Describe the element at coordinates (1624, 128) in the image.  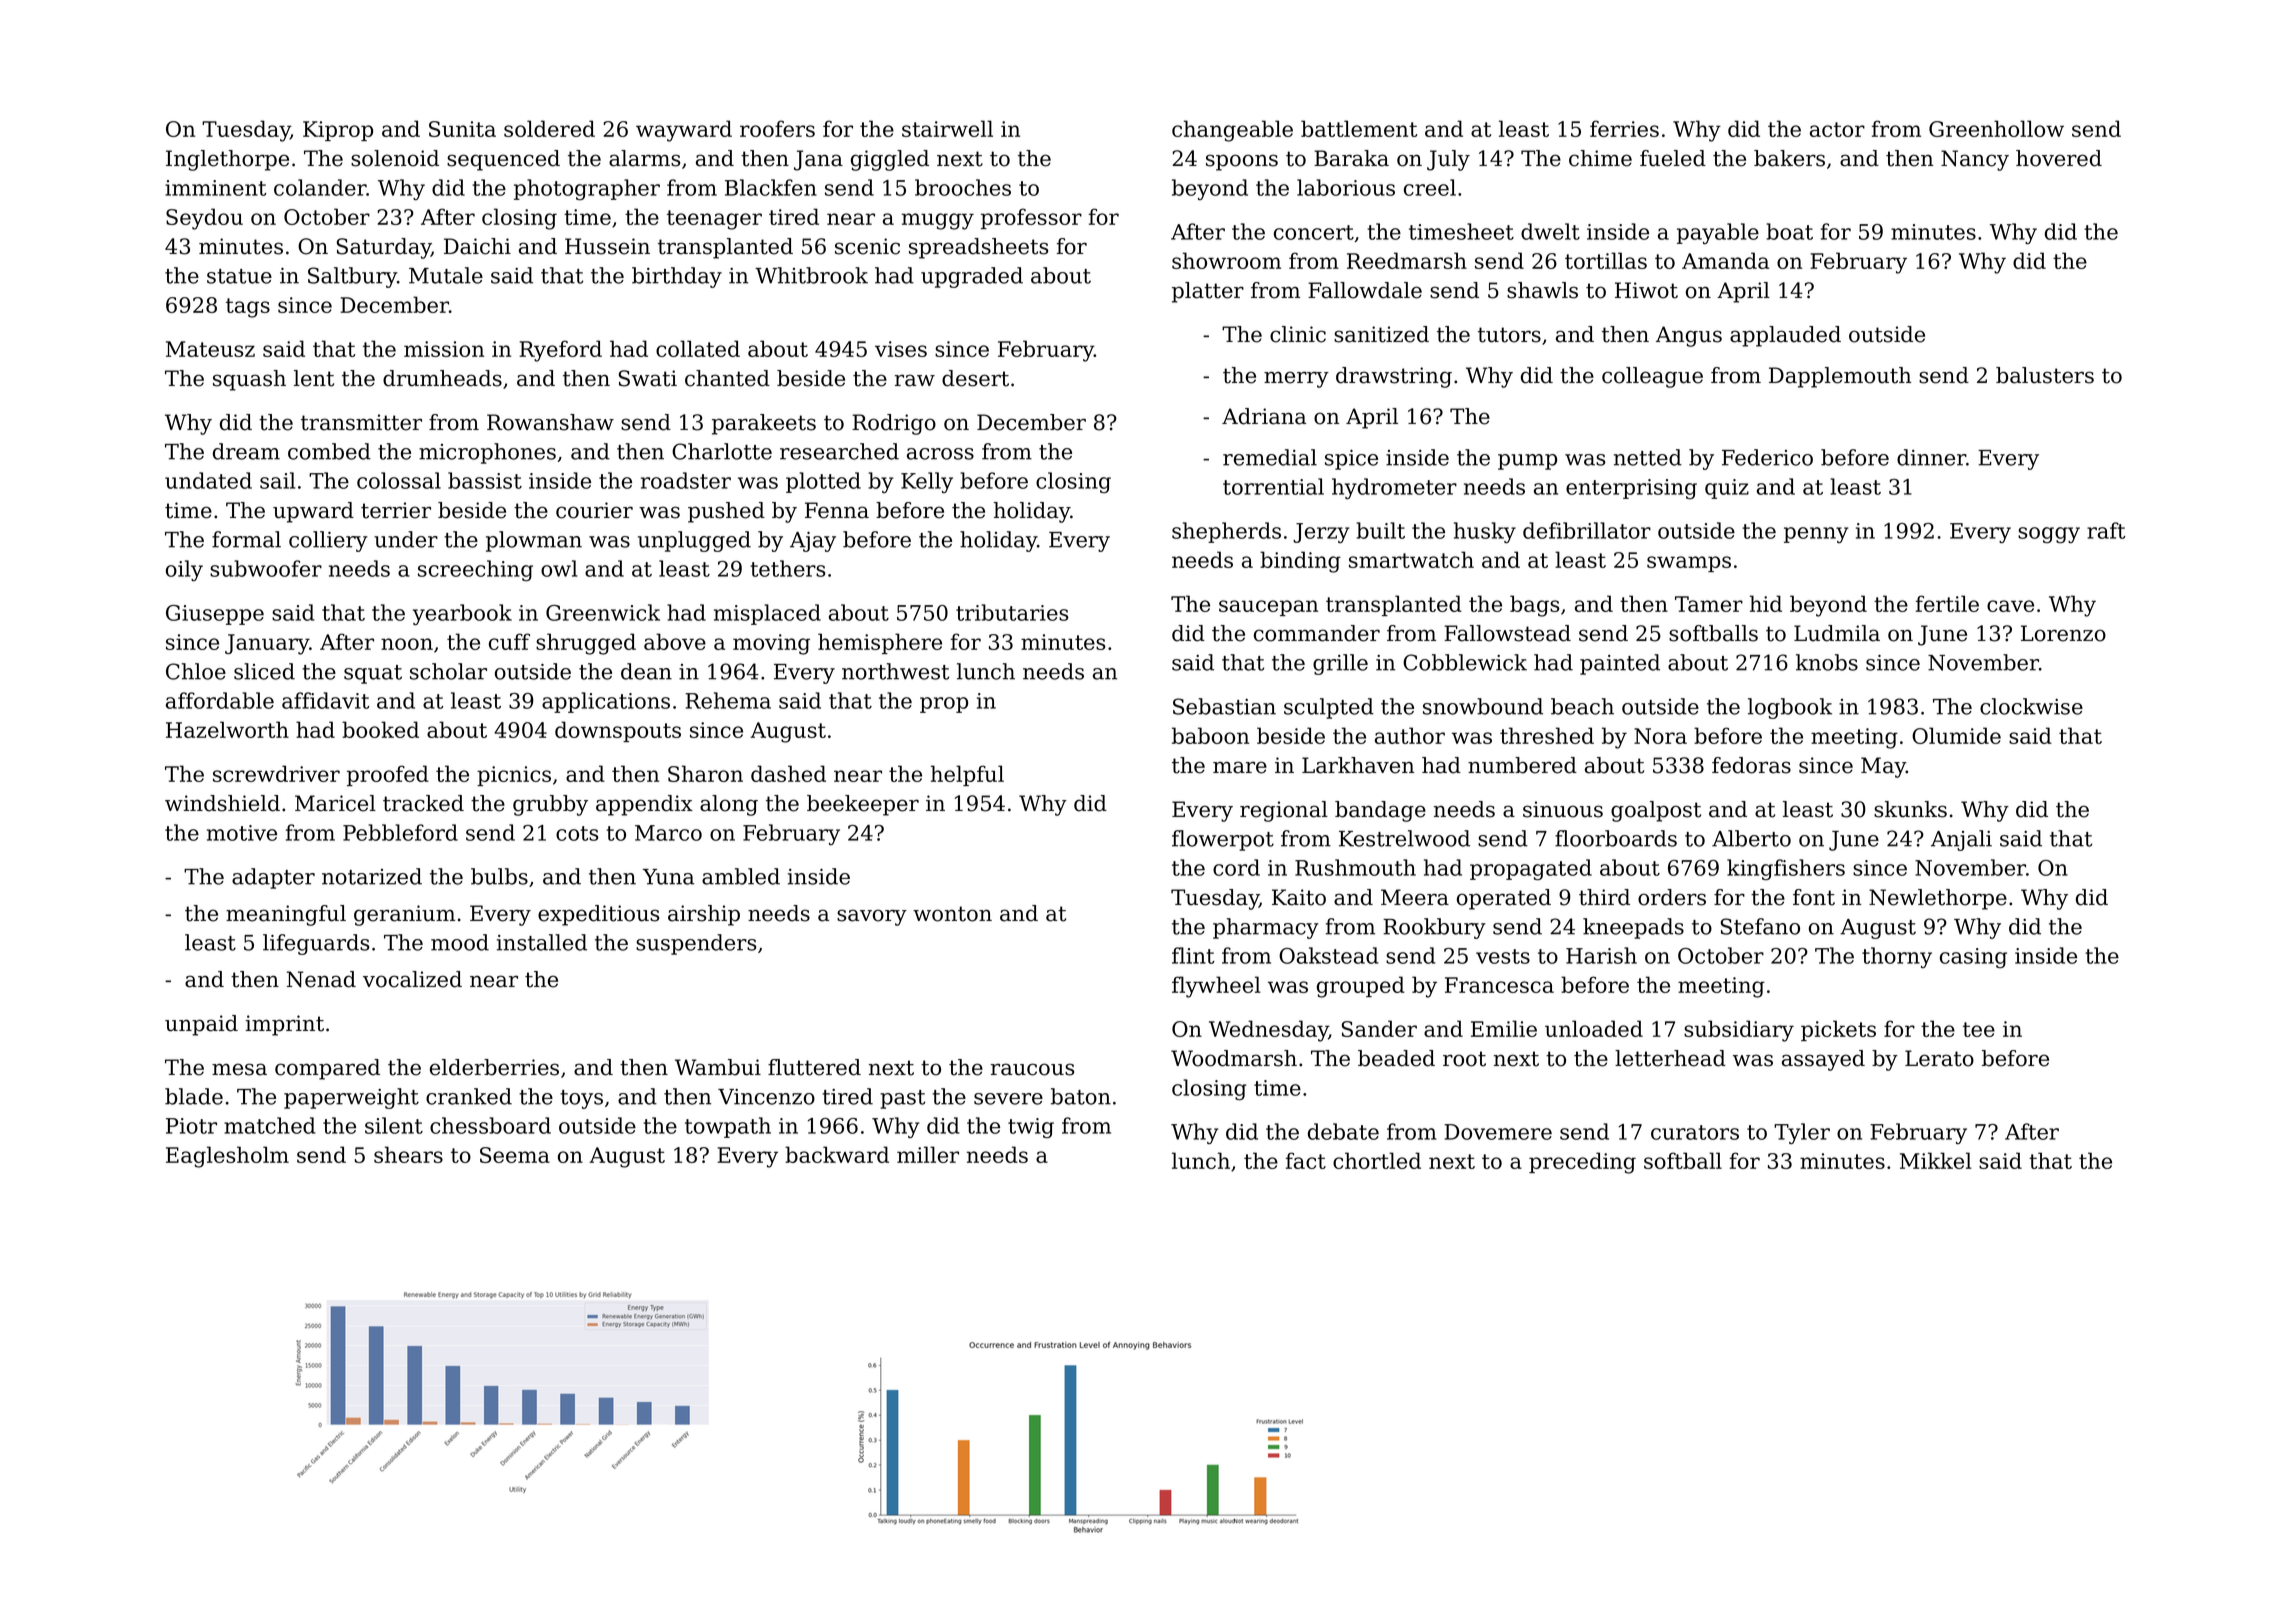
I see `ferries` at that location.
